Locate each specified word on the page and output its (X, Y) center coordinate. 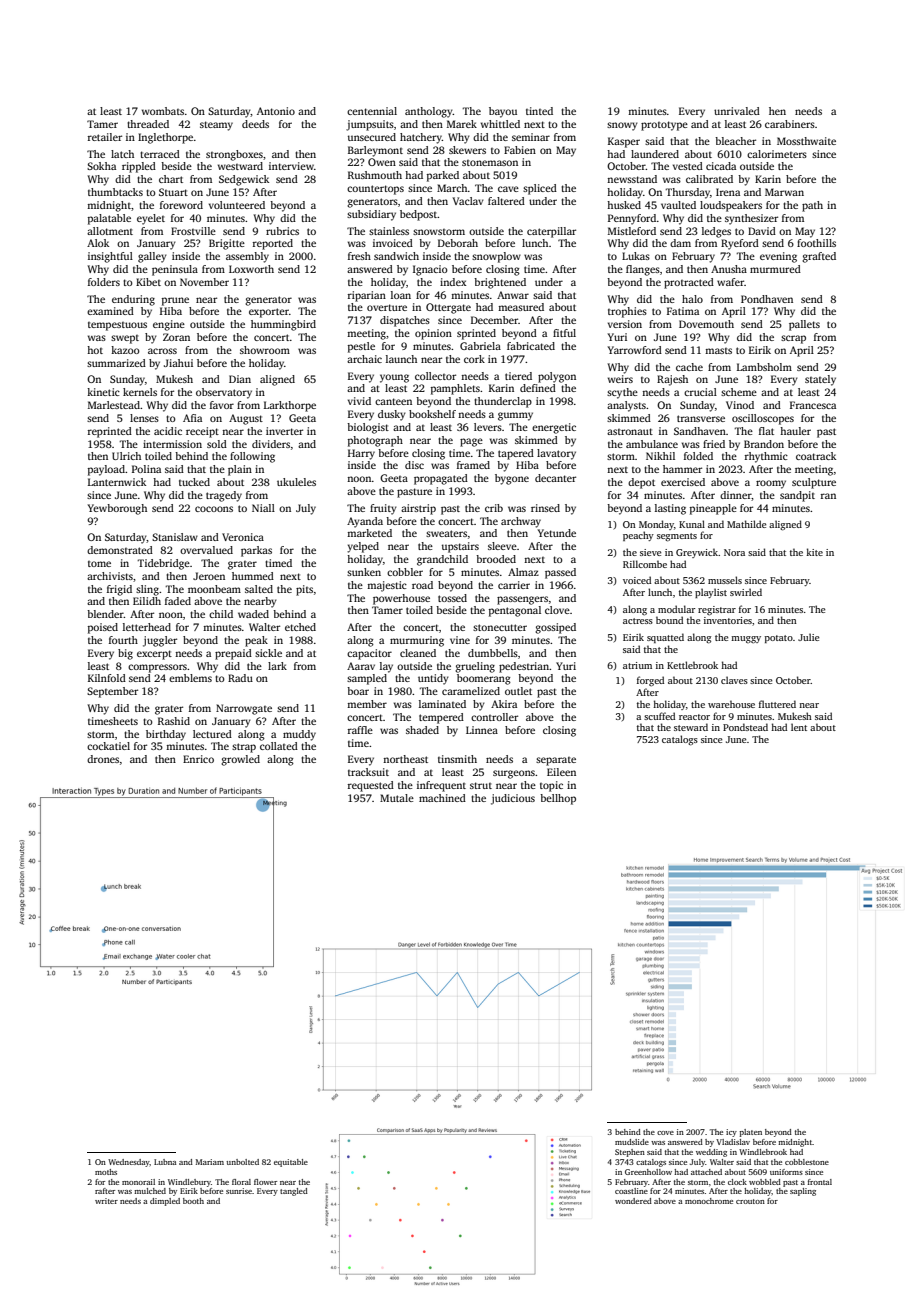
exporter (269, 313)
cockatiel (108, 746)
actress (638, 621)
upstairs (460, 547)
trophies (627, 312)
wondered (633, 1201)
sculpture (814, 483)
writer (106, 1201)
